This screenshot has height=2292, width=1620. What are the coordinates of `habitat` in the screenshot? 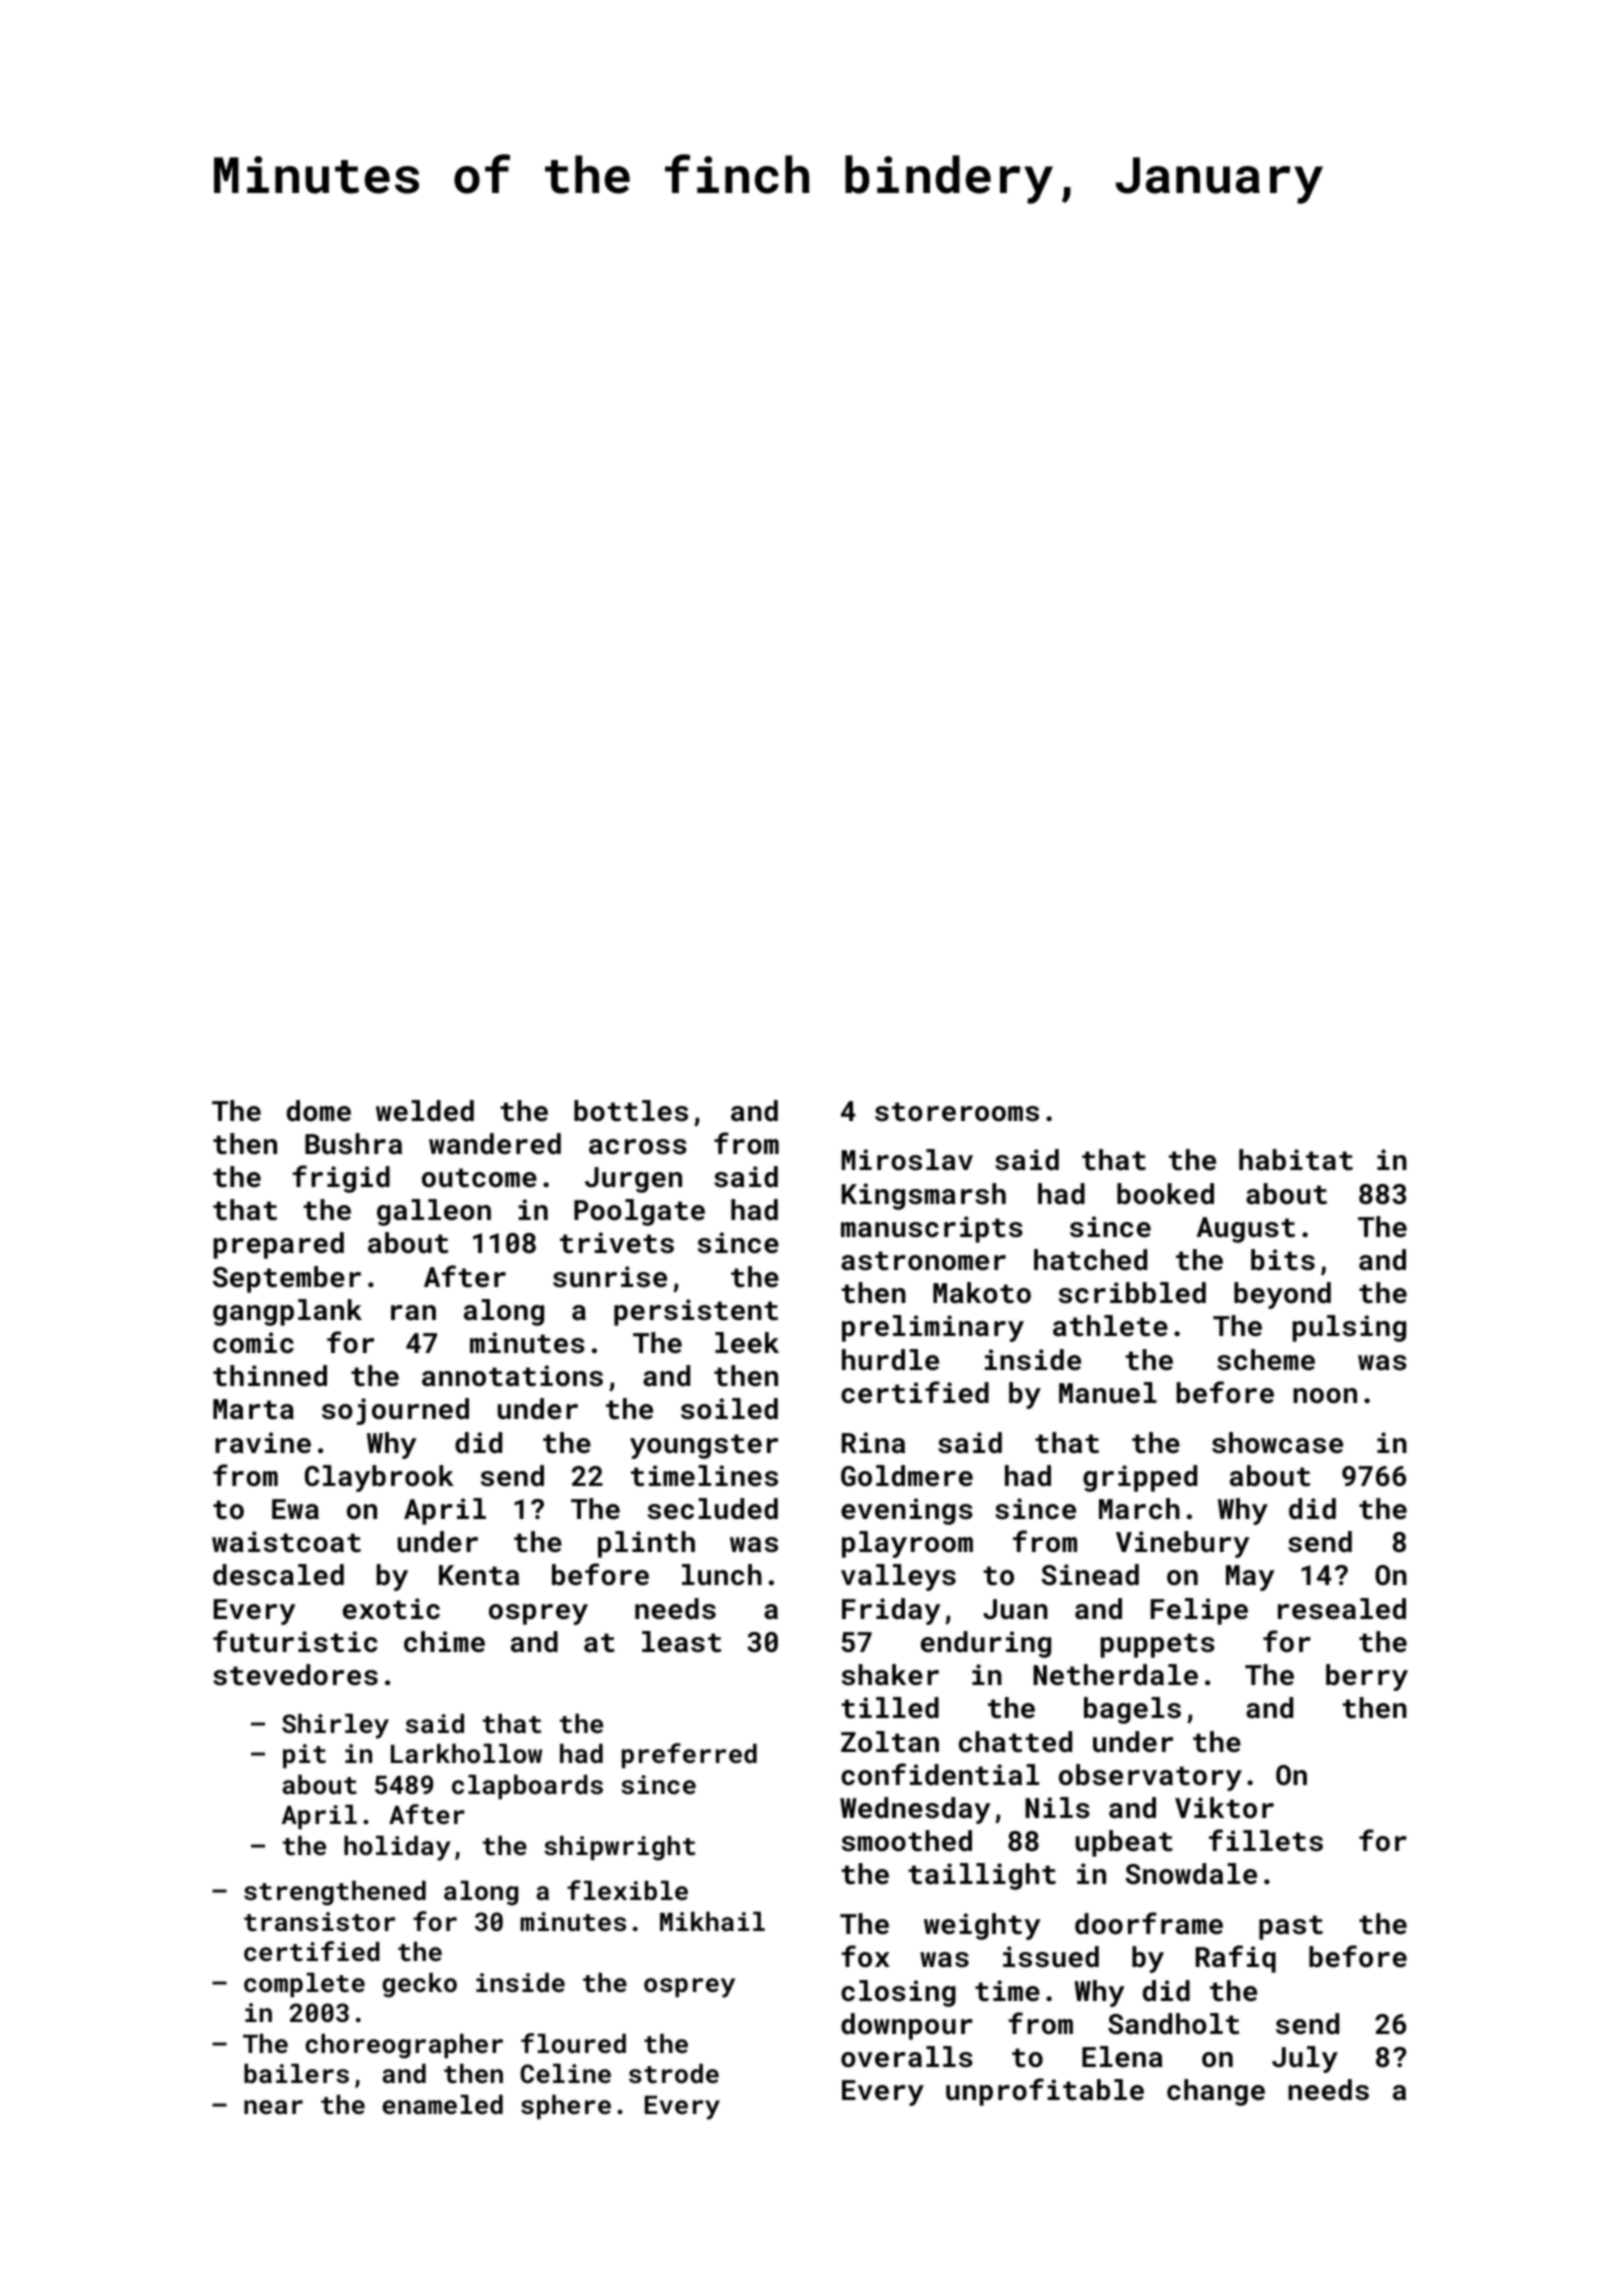 It's located at (1296, 1160).
